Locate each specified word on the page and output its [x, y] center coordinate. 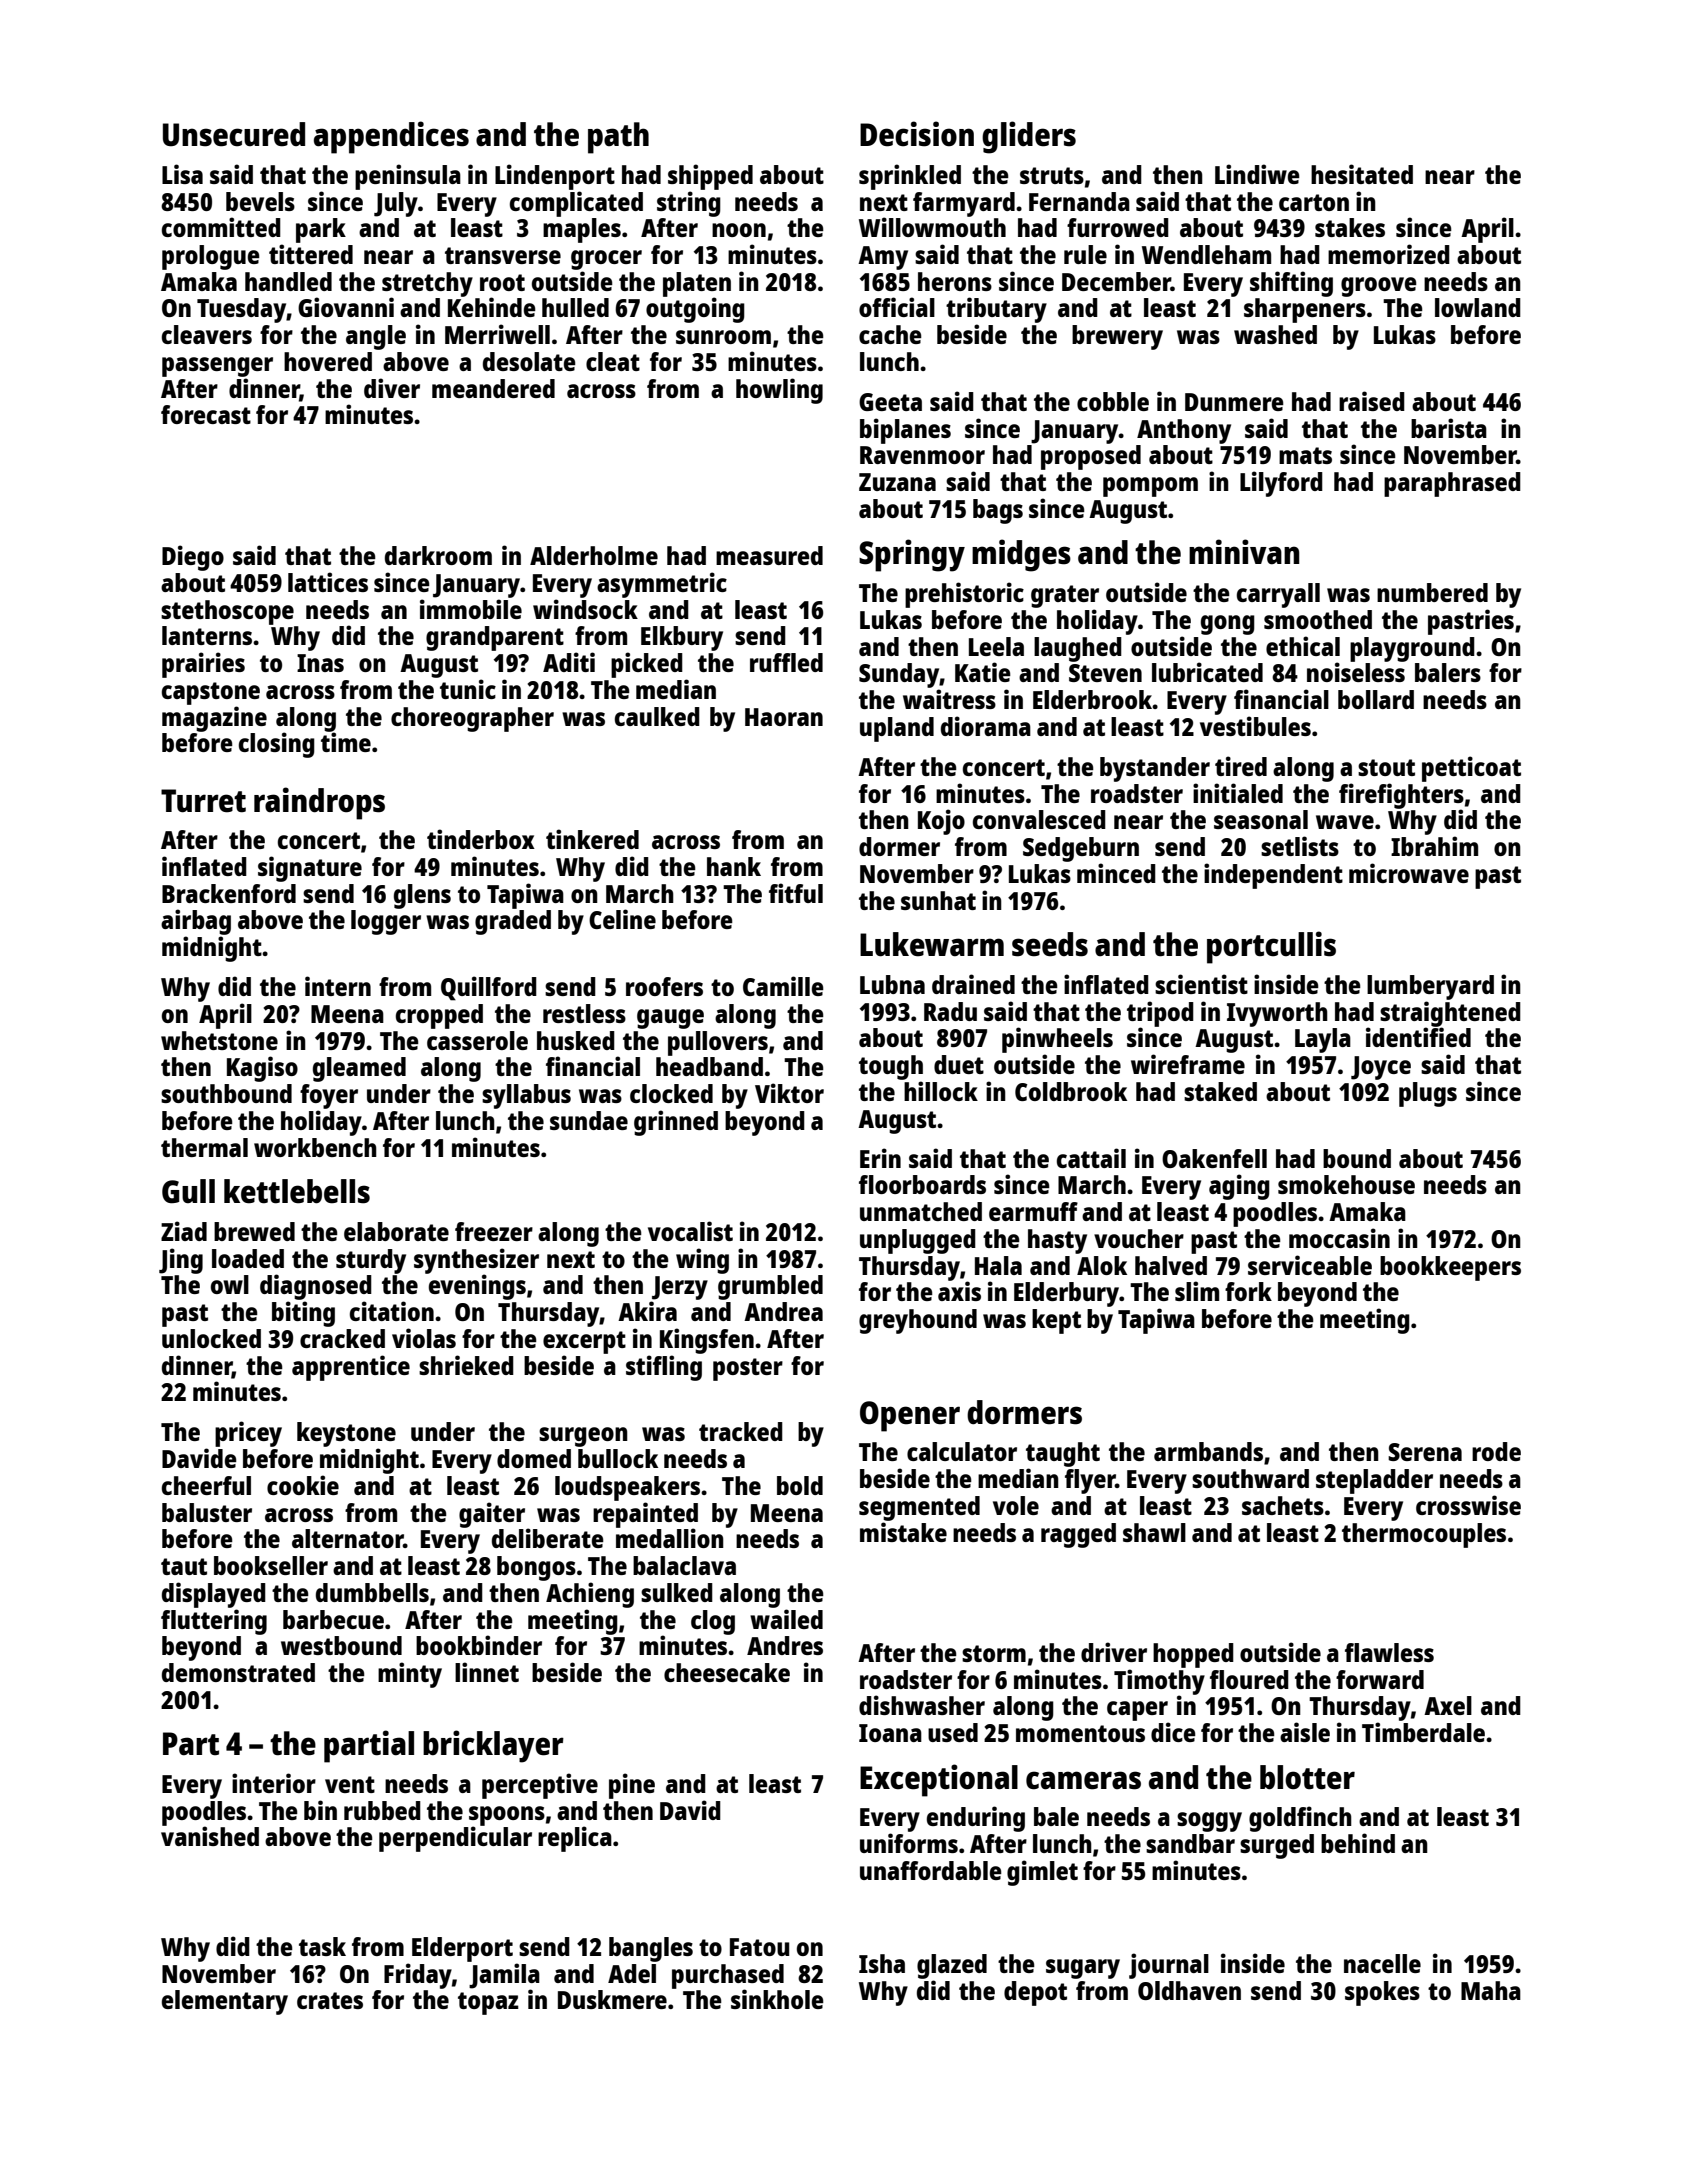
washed [1275, 334]
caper [1137, 1711]
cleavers [207, 334]
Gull [188, 1191]
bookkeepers [1450, 1268]
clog [713, 1622]
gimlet [1042, 1873]
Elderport [462, 1949]
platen [697, 284]
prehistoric [964, 595]
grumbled [770, 1287]
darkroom [438, 555]
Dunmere [1234, 402]
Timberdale [1423, 1732]
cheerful [206, 1485]
